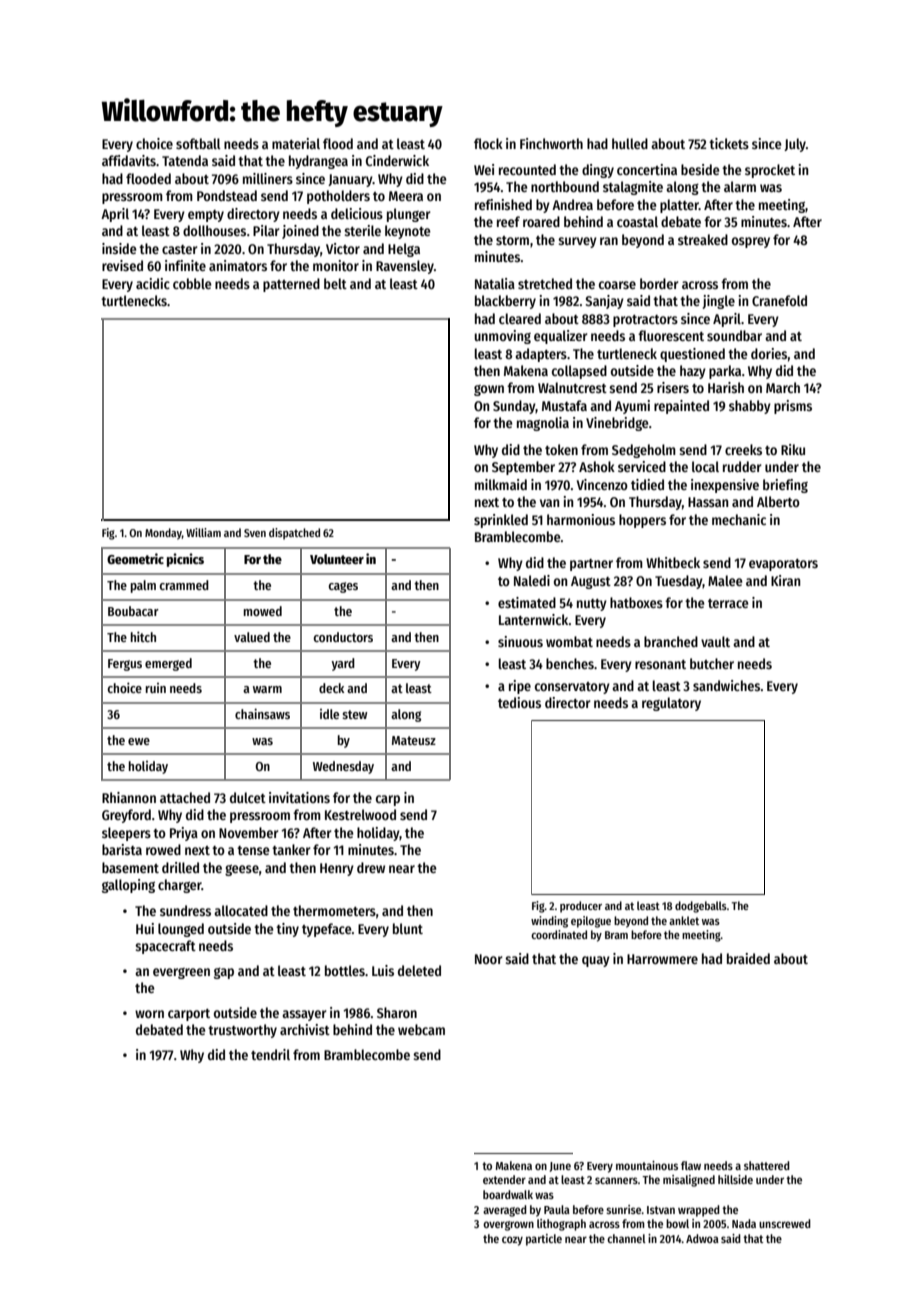 Image resolution: width=924 pixels, height=1308 pixels. I want to click on softball, so click(198, 143).
